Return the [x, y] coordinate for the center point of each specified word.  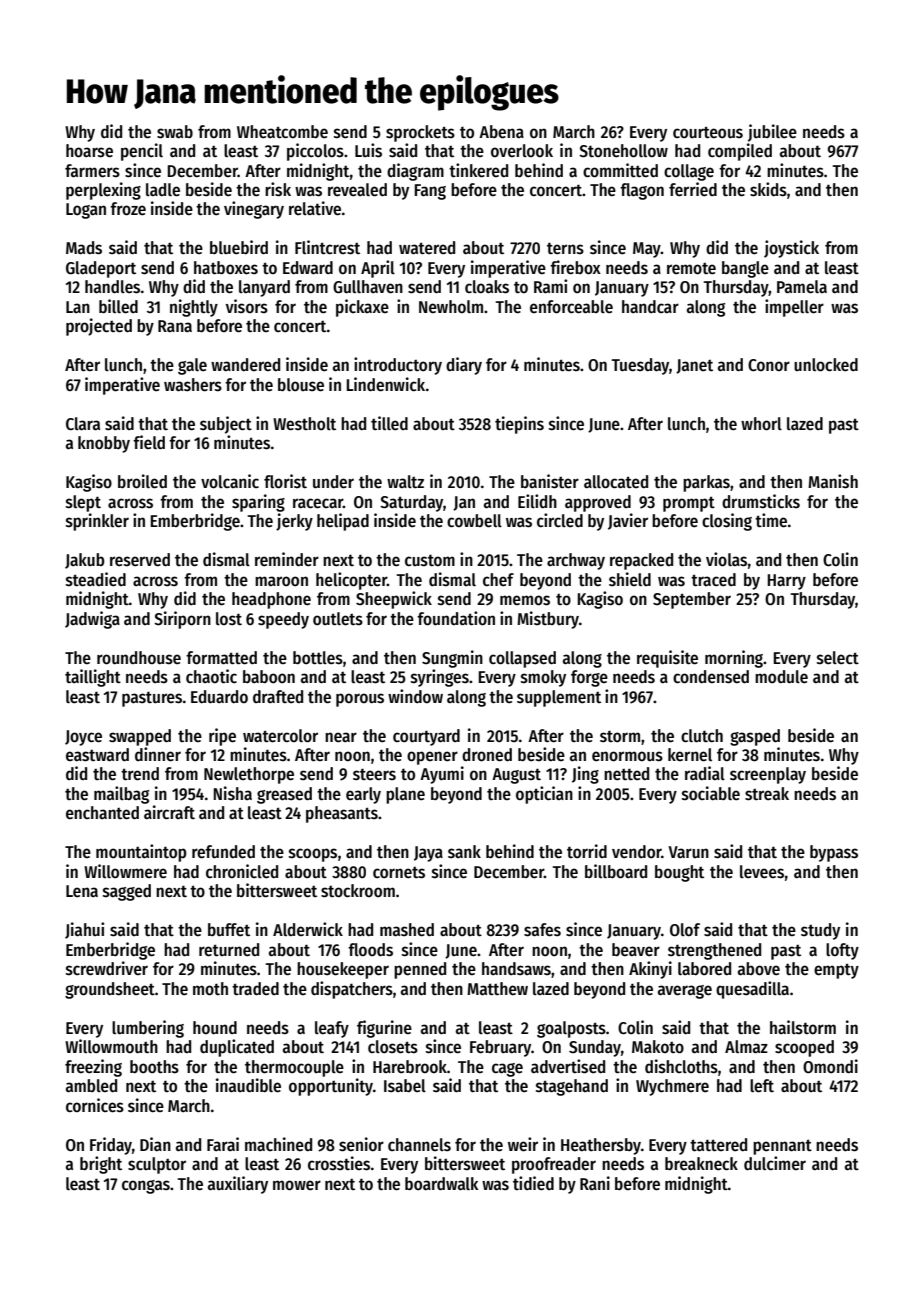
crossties [339, 1163]
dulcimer [775, 1163]
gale [192, 366]
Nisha [233, 793]
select [838, 658]
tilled [389, 423]
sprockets [420, 133]
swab [175, 132]
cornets [399, 873]
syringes [440, 678]
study [820, 931]
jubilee [772, 133]
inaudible [248, 1085]
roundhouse [139, 658]
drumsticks [761, 501]
